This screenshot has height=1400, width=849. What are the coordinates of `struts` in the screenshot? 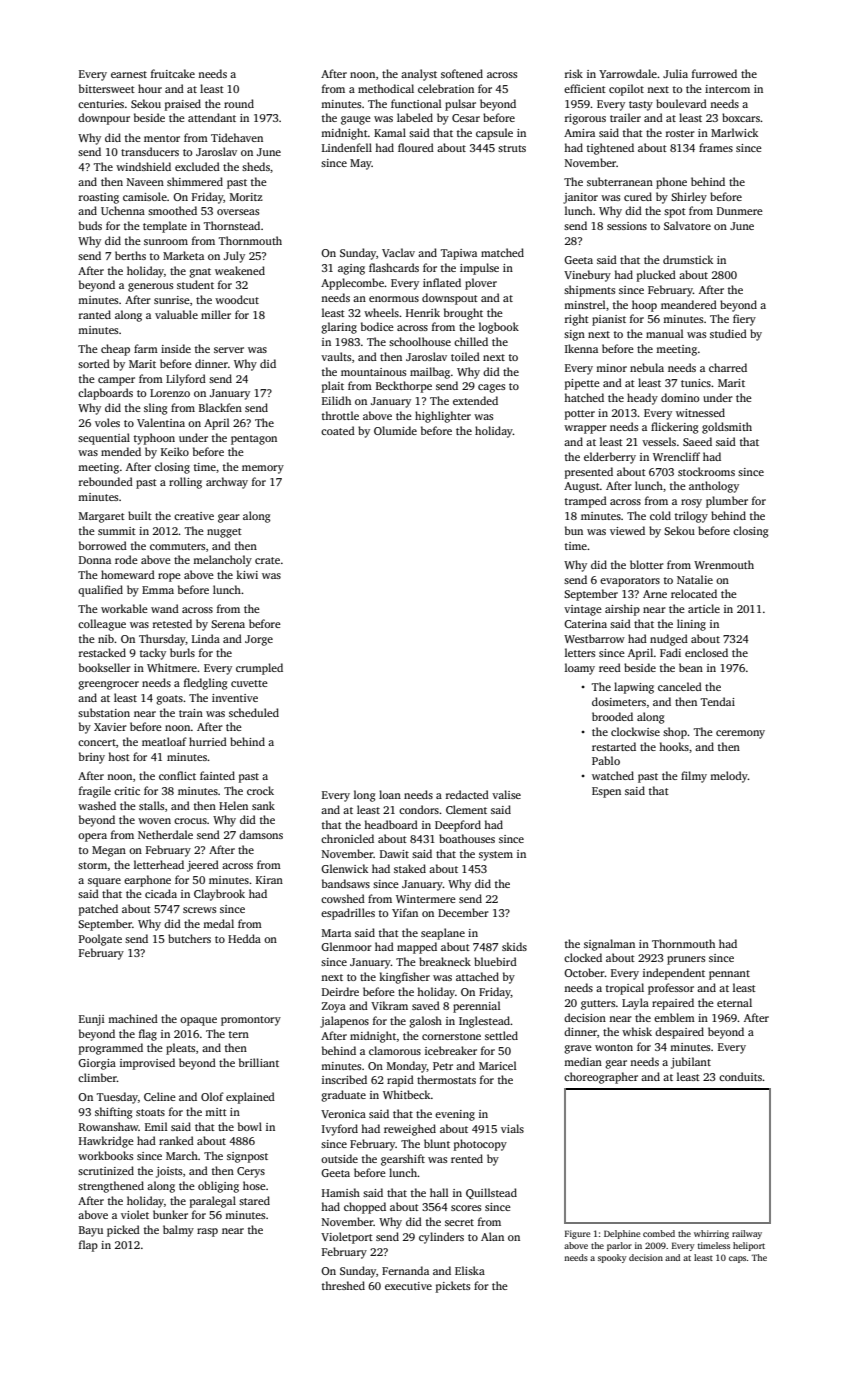 It's located at (512, 148).
